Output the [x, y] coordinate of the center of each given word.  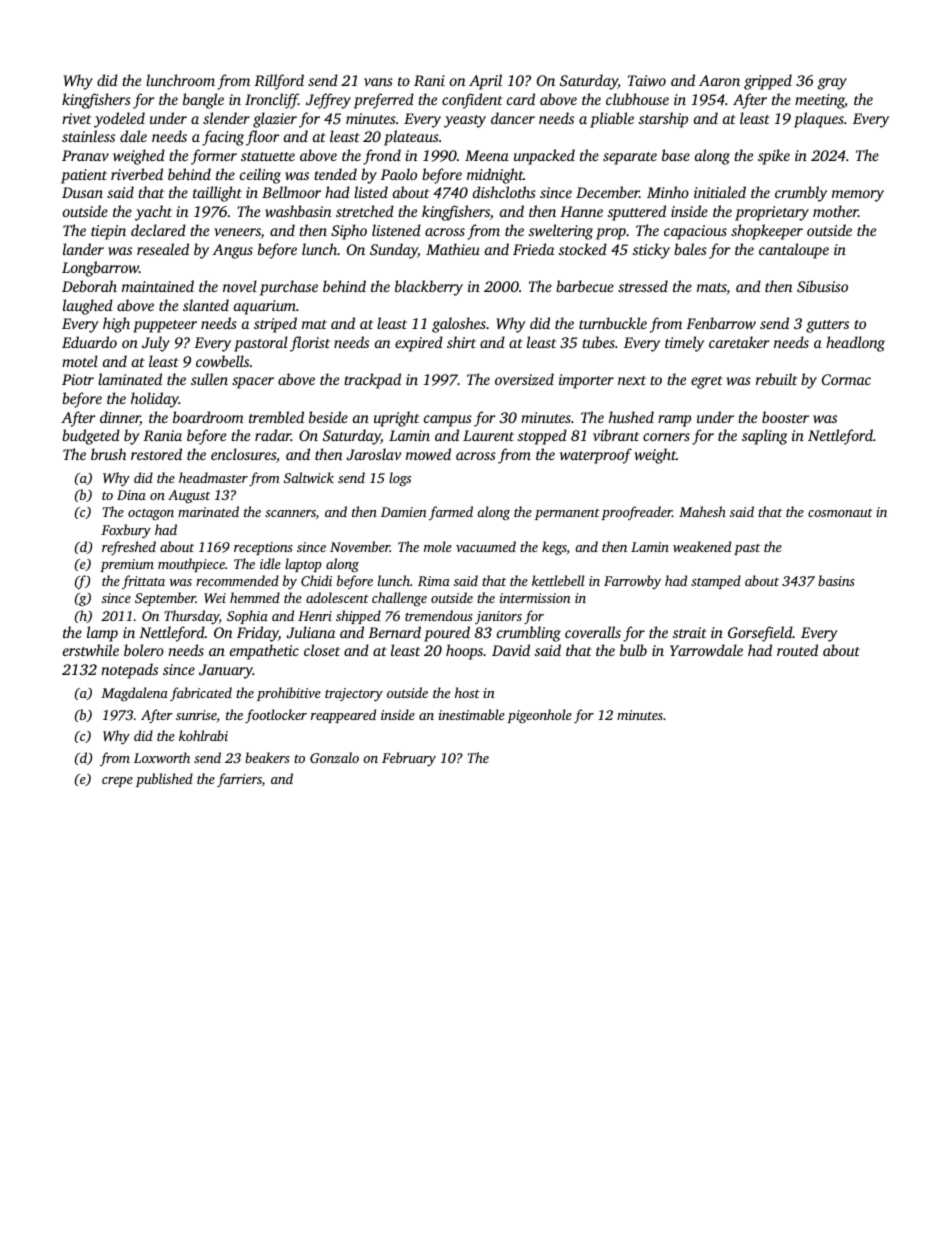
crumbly [801, 194]
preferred [384, 101]
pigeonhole [539, 716]
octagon [151, 514]
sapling [764, 437]
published [164, 780]
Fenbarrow [721, 323]
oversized [524, 379]
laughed [88, 307]
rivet [76, 118]
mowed [428, 454]
